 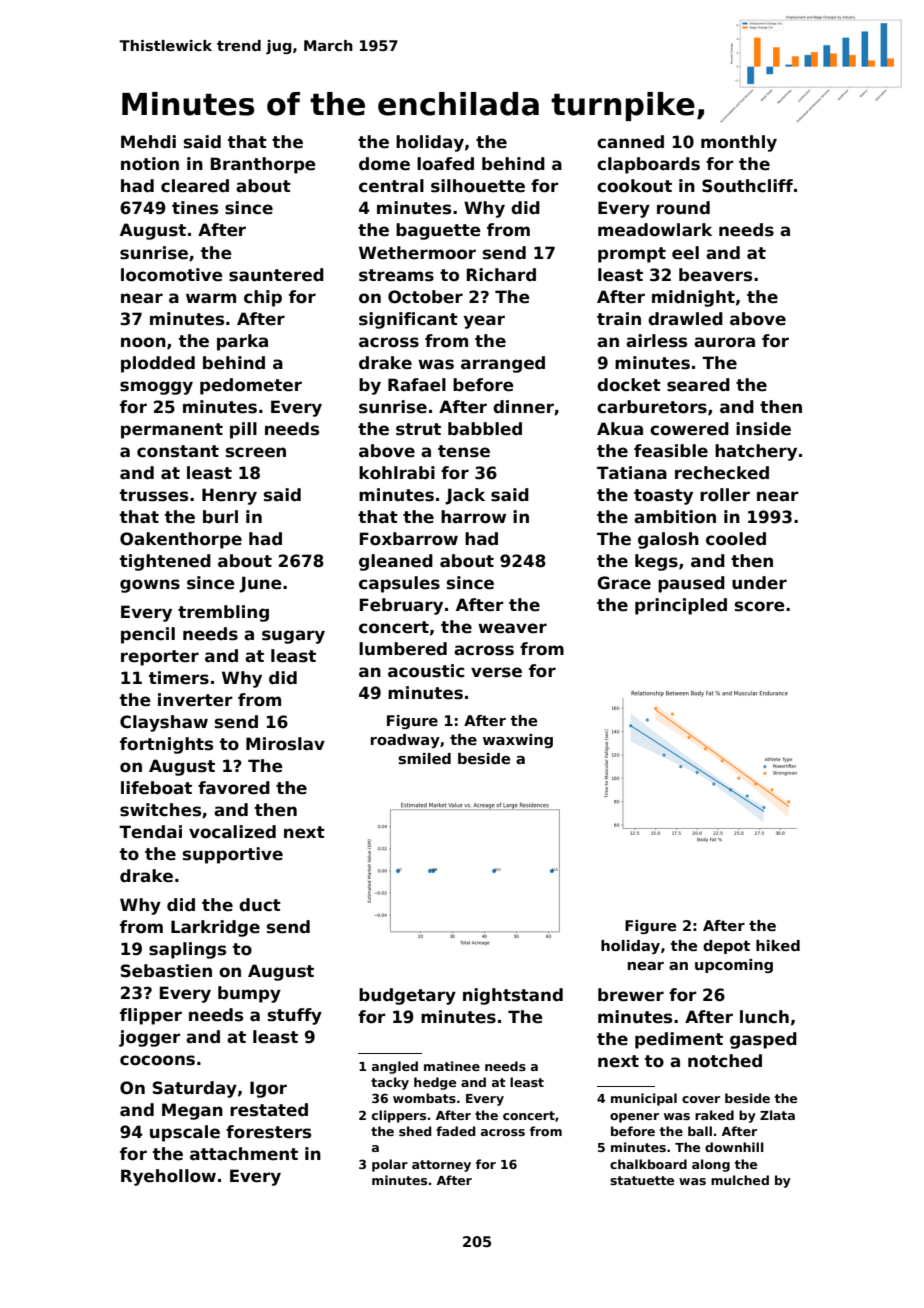 What do you see at coordinates (734, 966) in the screenshot?
I see `upcoming` at bounding box center [734, 966].
